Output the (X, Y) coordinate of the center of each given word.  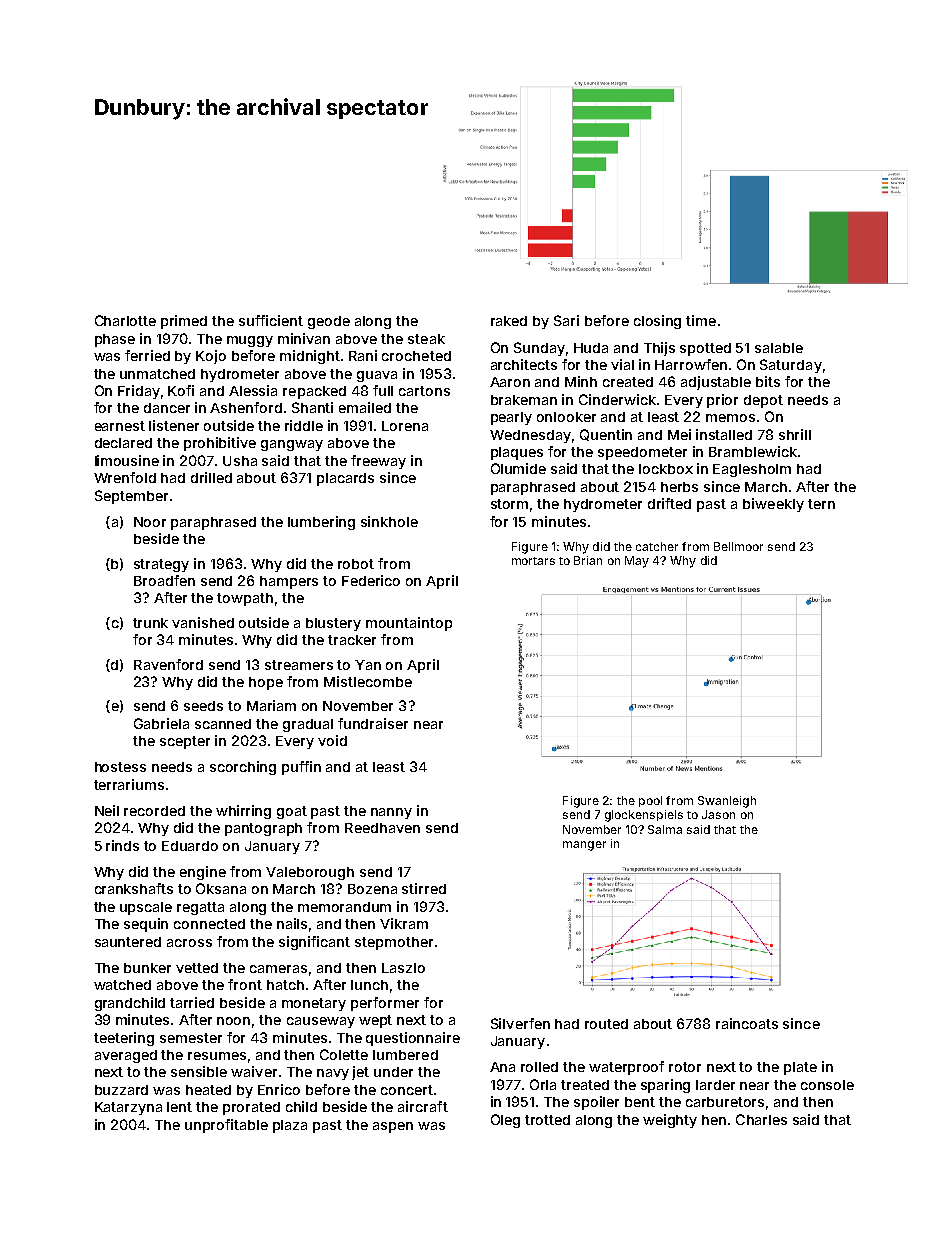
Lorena (405, 426)
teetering (124, 1039)
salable (779, 348)
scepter (185, 742)
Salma (665, 829)
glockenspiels (644, 816)
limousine (127, 460)
